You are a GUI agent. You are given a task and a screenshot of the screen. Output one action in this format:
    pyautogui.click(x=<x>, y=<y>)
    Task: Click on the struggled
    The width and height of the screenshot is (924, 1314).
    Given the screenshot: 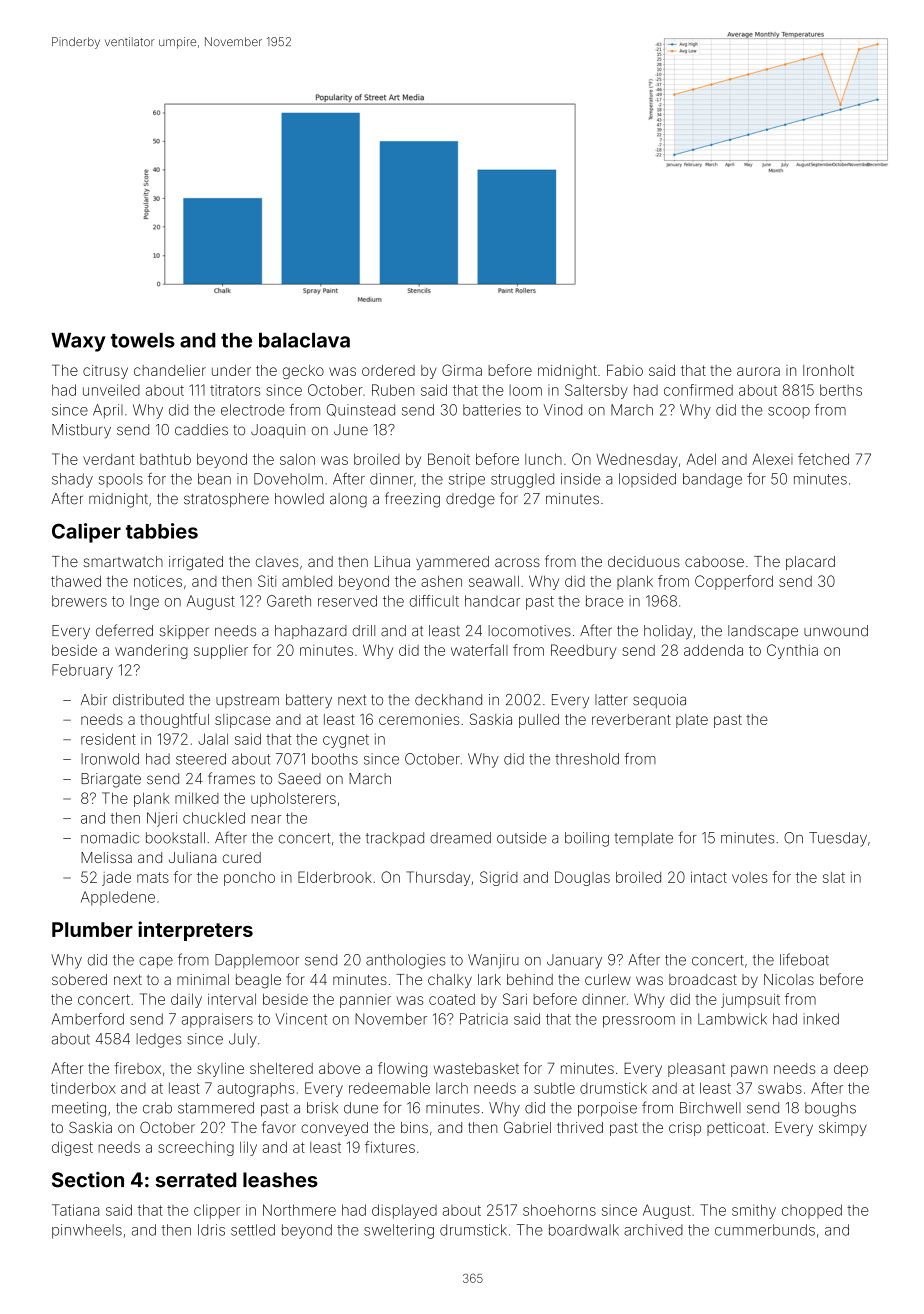 What is the action you would take?
    pyautogui.click(x=522, y=480)
